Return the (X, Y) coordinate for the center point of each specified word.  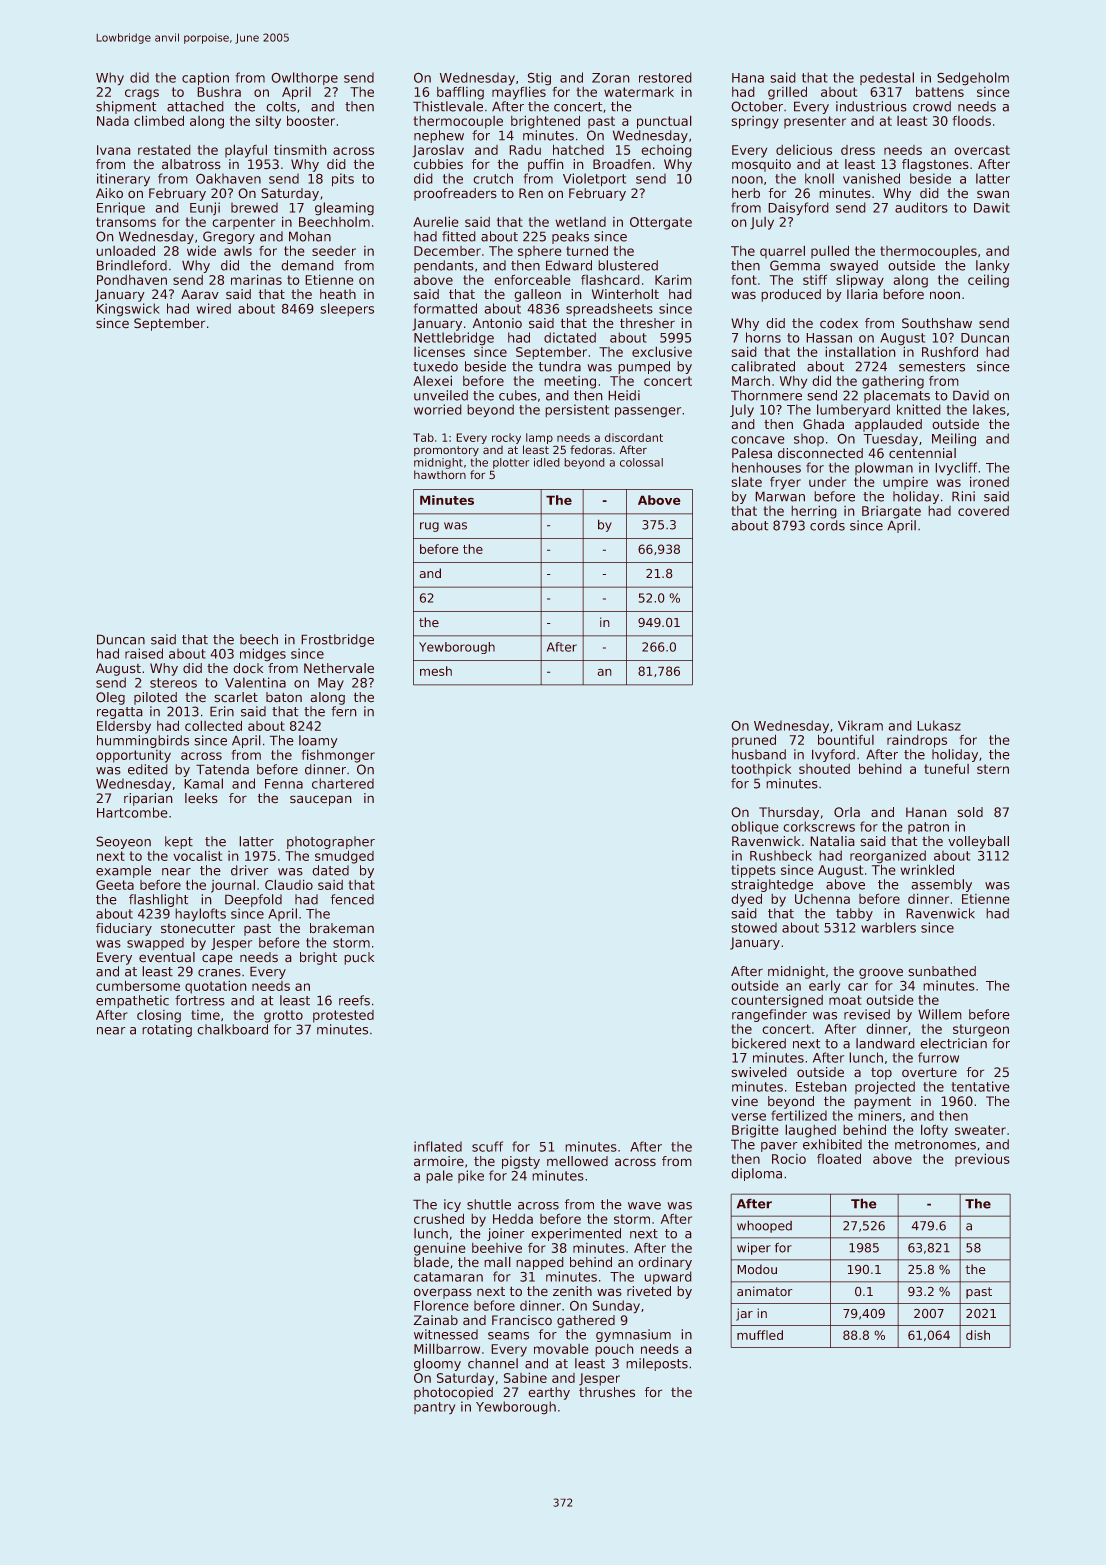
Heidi (624, 395)
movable (561, 1349)
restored (665, 77)
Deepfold (253, 900)
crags (142, 94)
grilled (787, 93)
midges (263, 655)
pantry (434, 1408)
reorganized (888, 857)
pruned (754, 741)
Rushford (950, 351)
